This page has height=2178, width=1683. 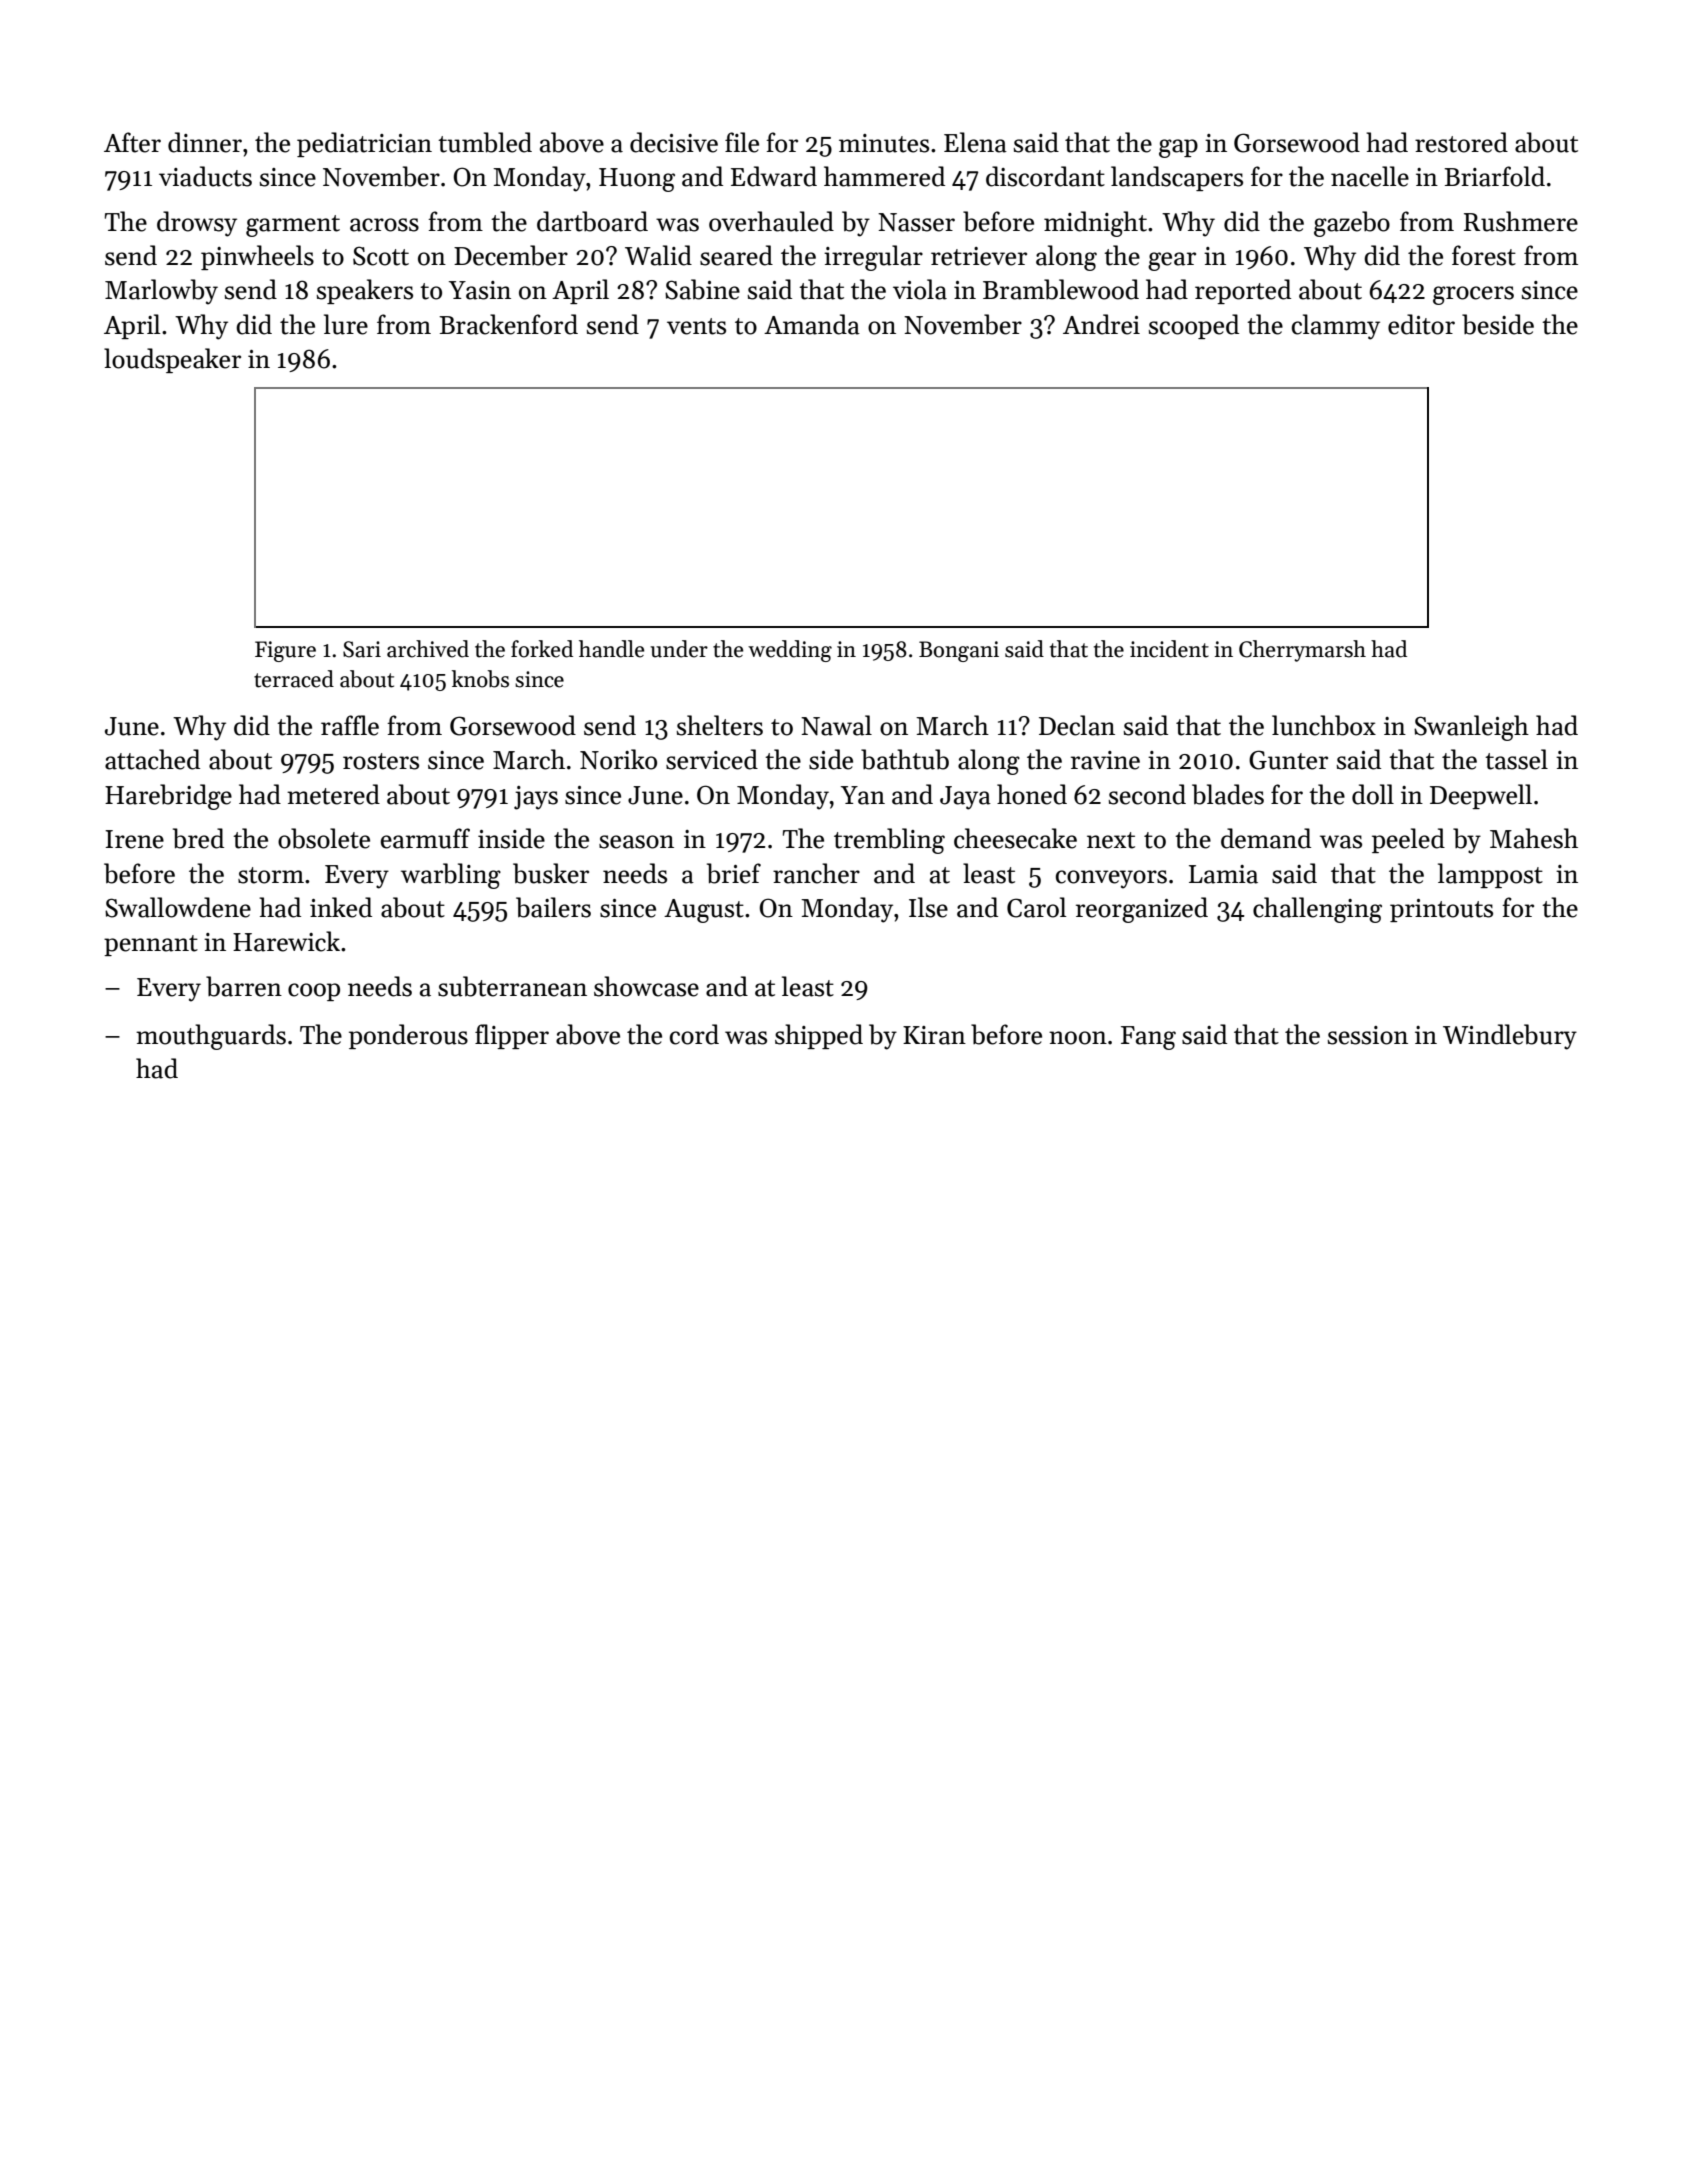 What do you see at coordinates (205, 142) in the page?
I see `dinner` at bounding box center [205, 142].
